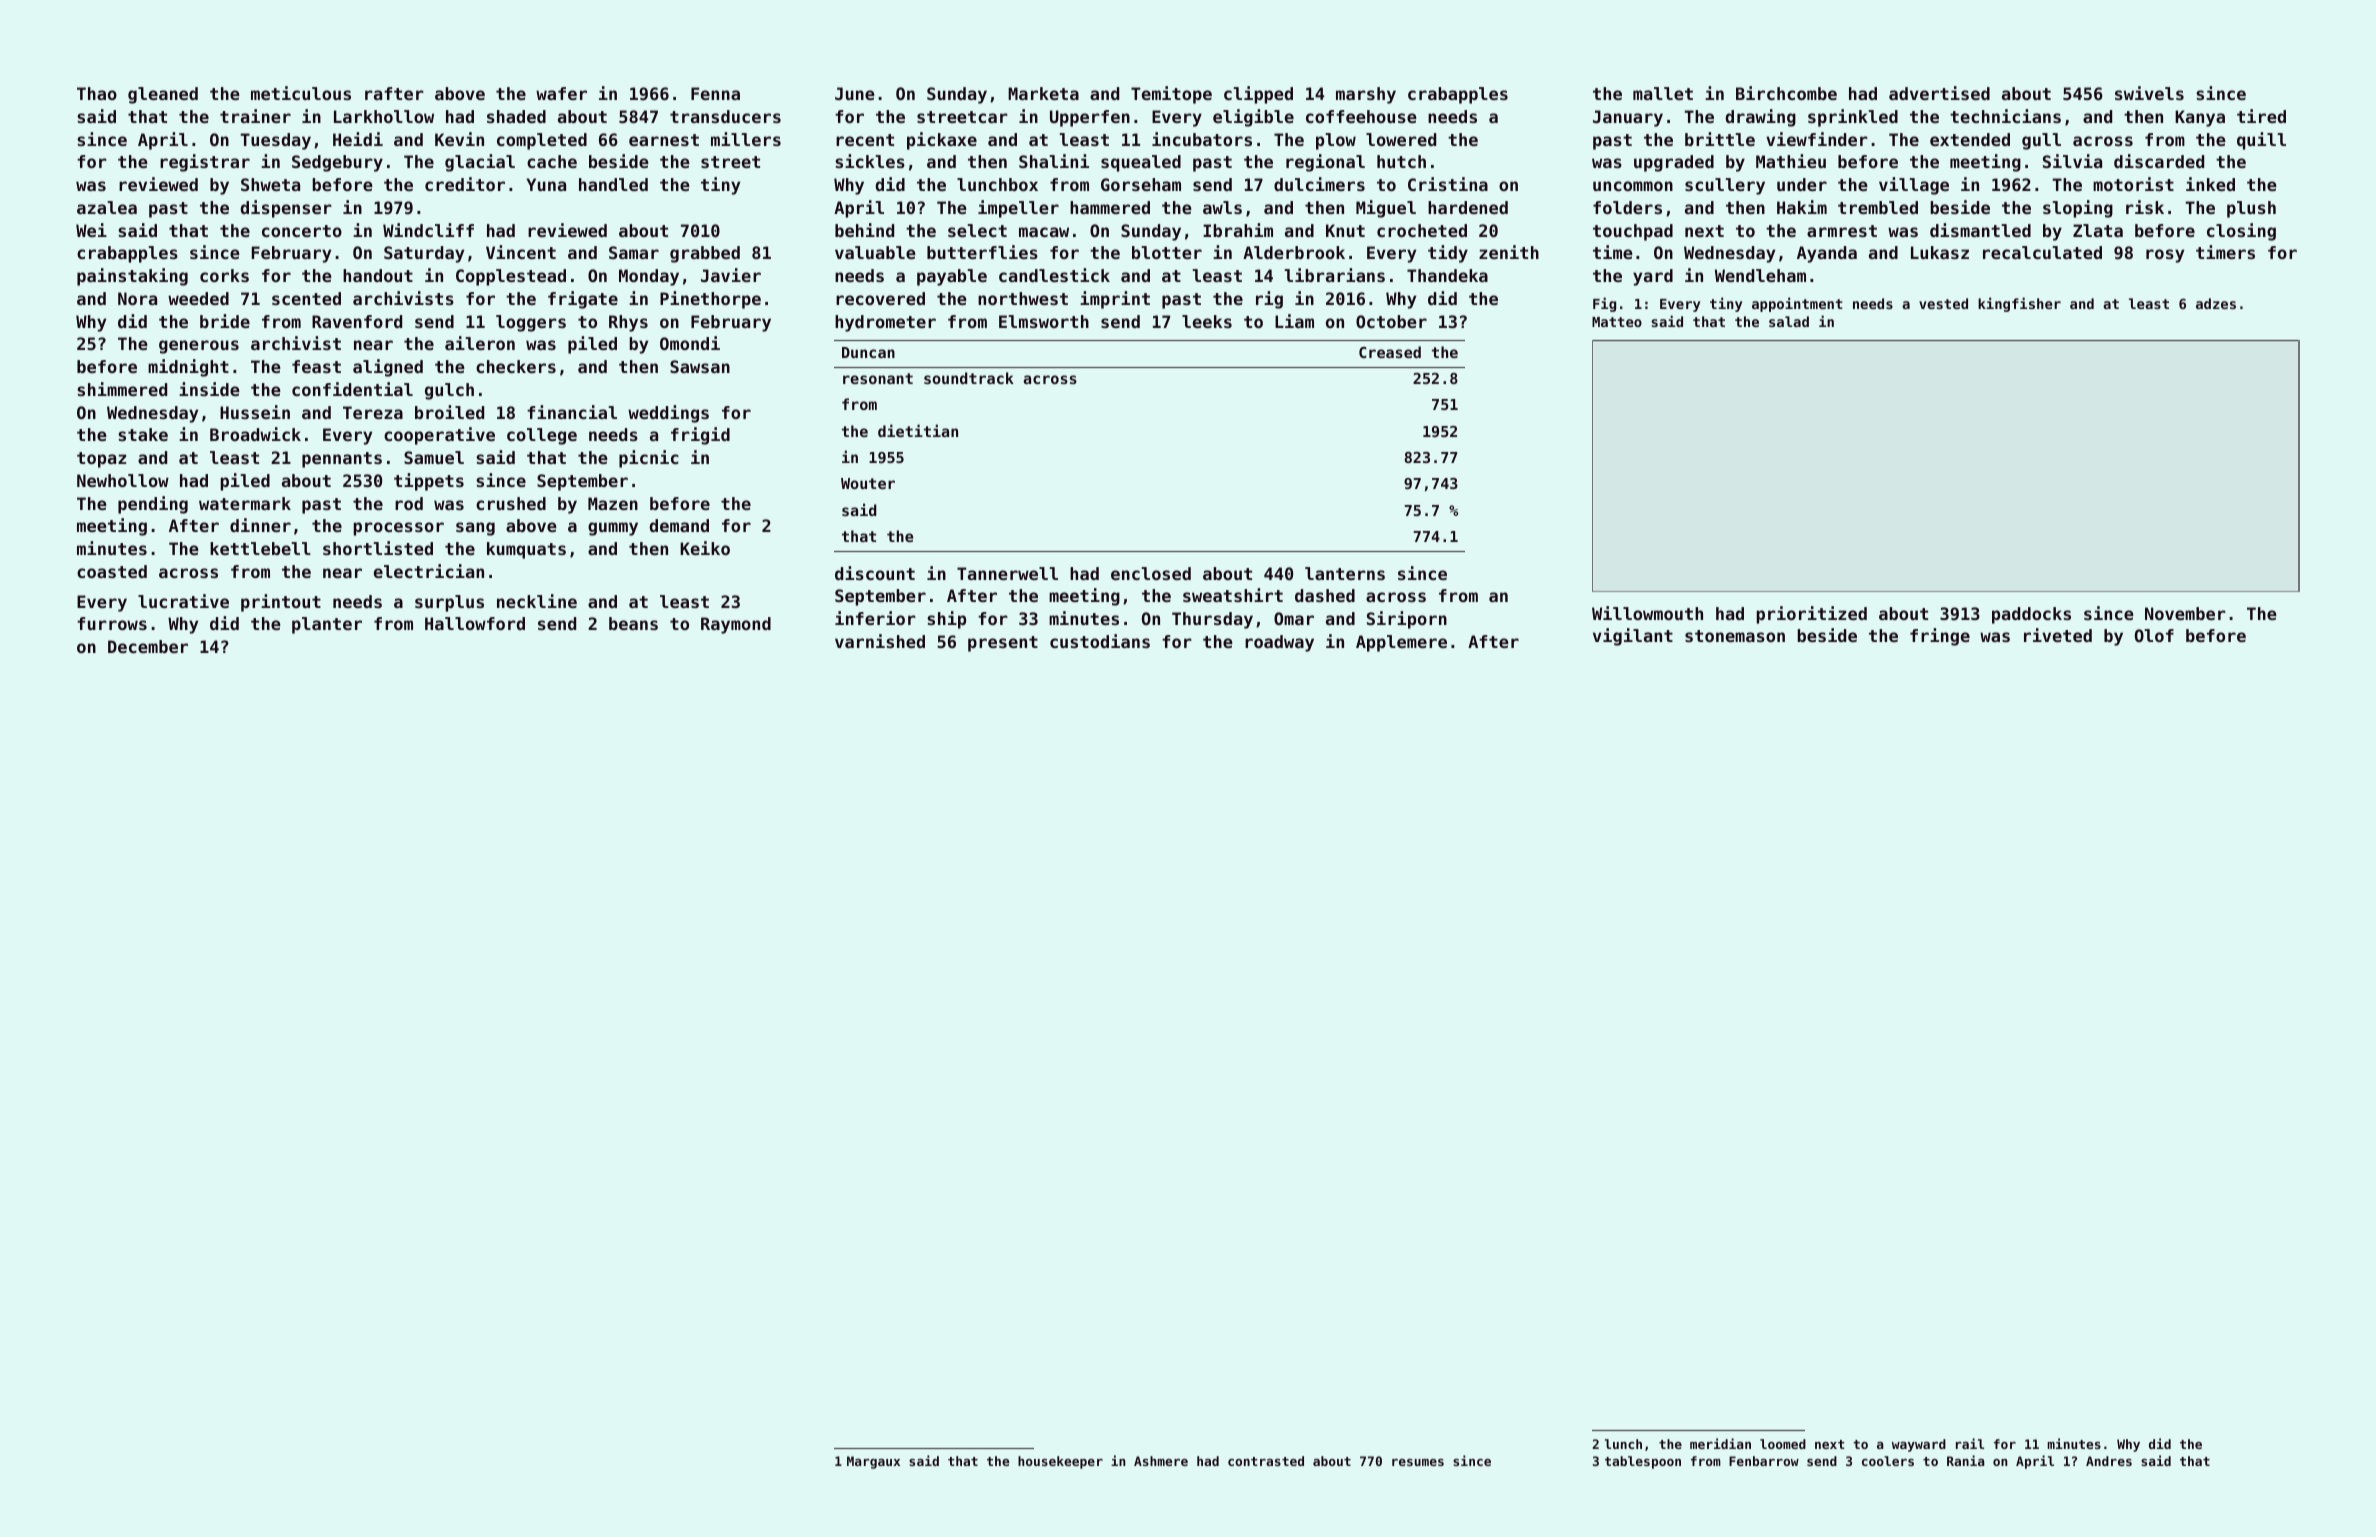 The height and width of the screenshot is (1537, 2376). Describe the element at coordinates (148, 646) in the screenshot. I see `December` at that location.
